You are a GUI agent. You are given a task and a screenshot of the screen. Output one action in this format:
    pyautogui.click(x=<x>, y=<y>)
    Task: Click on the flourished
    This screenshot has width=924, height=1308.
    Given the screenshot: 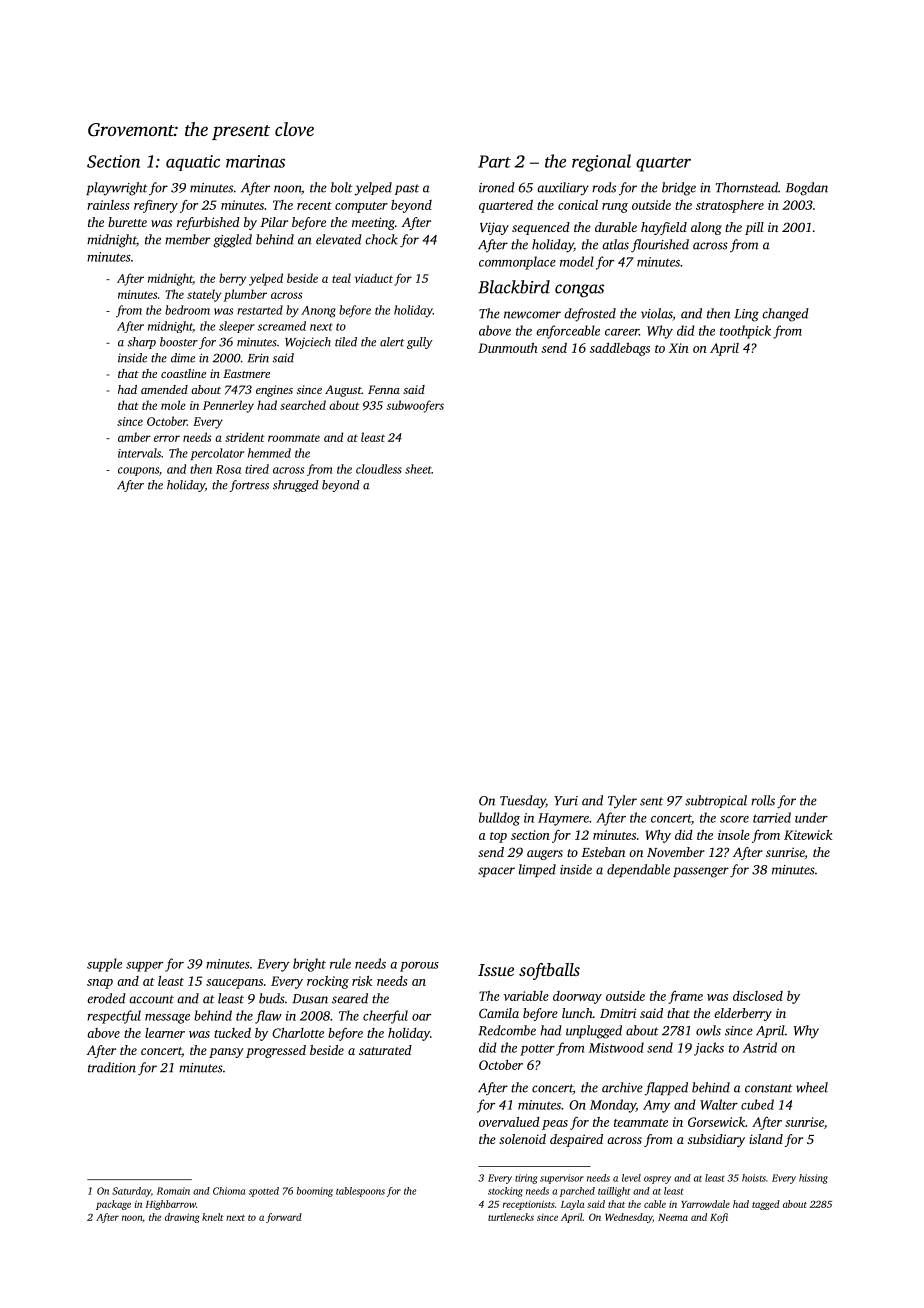 What is the action you would take?
    pyautogui.click(x=660, y=246)
